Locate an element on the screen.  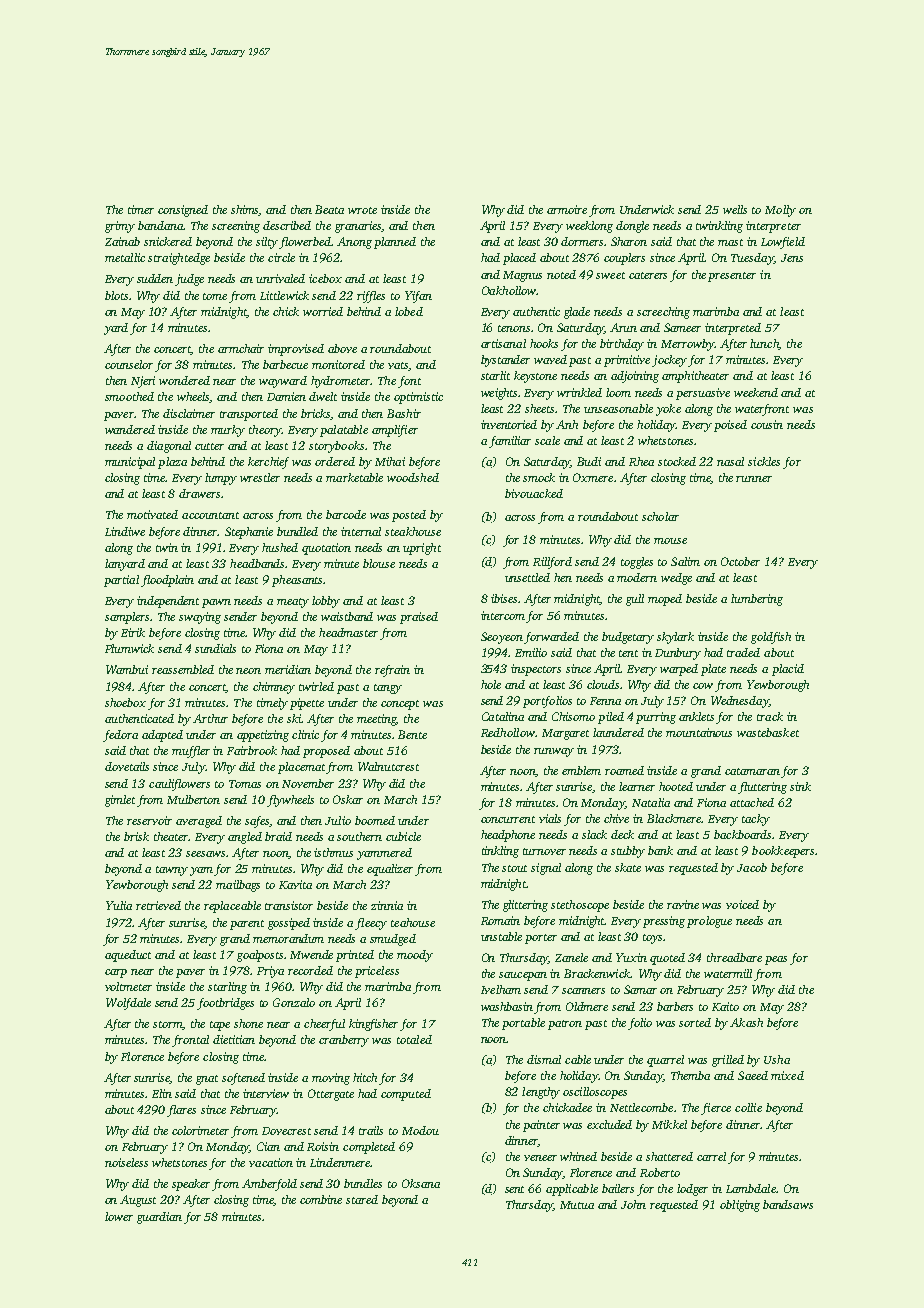
Rhea is located at coordinates (641, 461).
